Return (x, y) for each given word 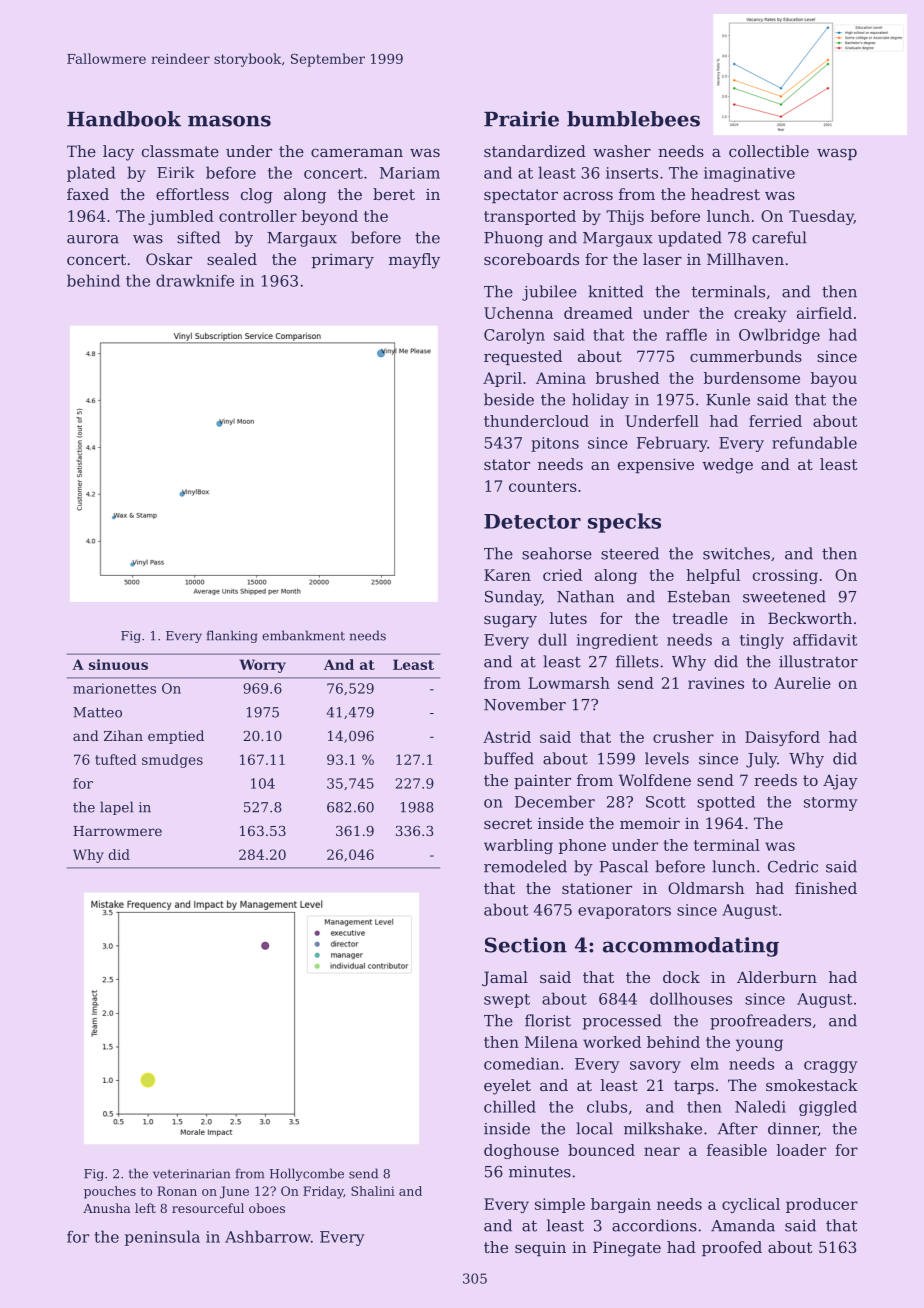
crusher (683, 737)
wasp (837, 154)
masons (229, 121)
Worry (262, 666)
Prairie (521, 119)
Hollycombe (307, 1174)
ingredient (617, 641)
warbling (518, 846)
